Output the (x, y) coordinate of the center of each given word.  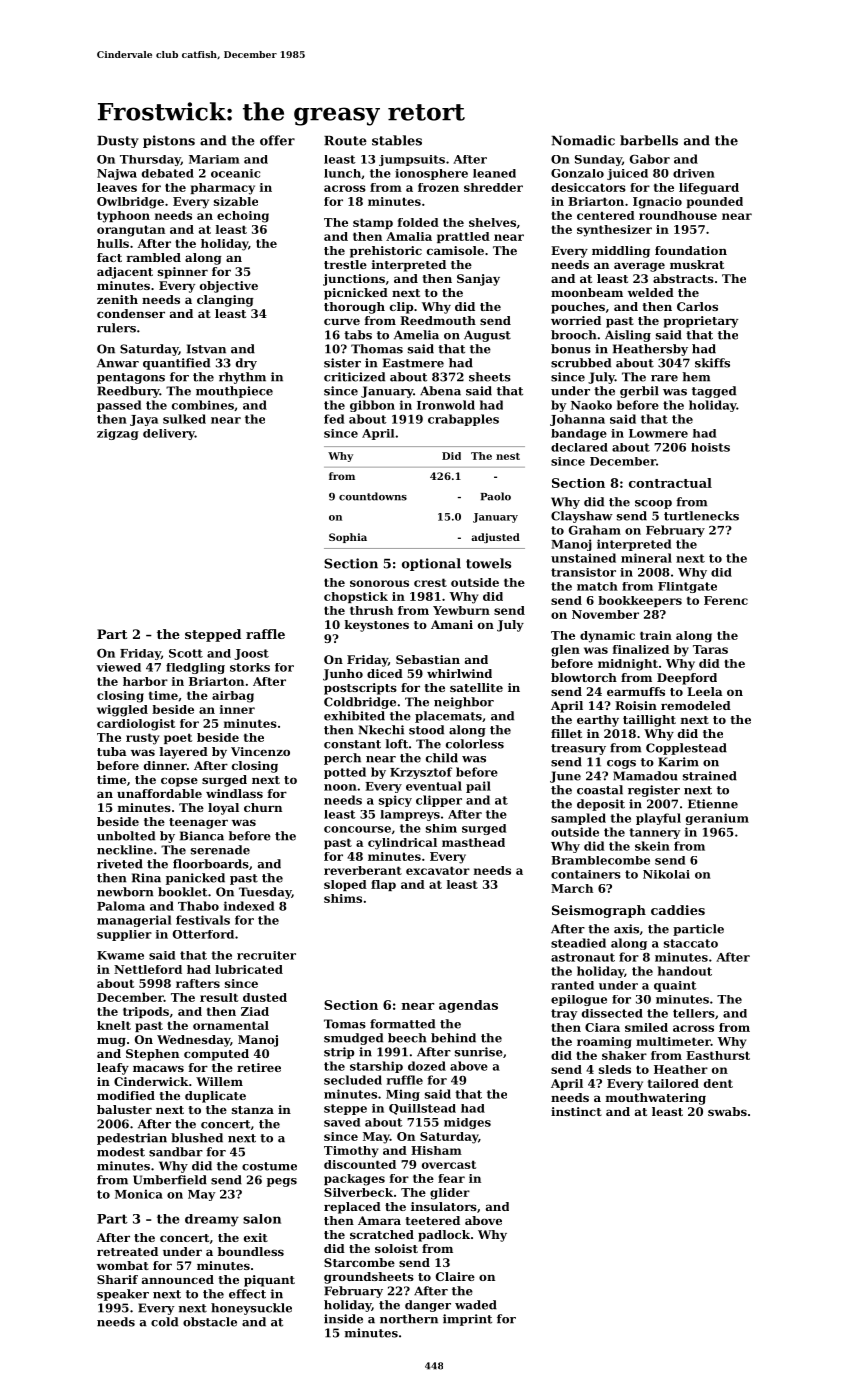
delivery (169, 434)
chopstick (356, 597)
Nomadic (583, 140)
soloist (396, 1248)
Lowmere (658, 433)
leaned (494, 173)
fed (334, 419)
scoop (653, 504)
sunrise (479, 1052)
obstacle (210, 1322)
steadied (578, 943)
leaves (117, 187)
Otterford (203, 934)
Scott (186, 653)
